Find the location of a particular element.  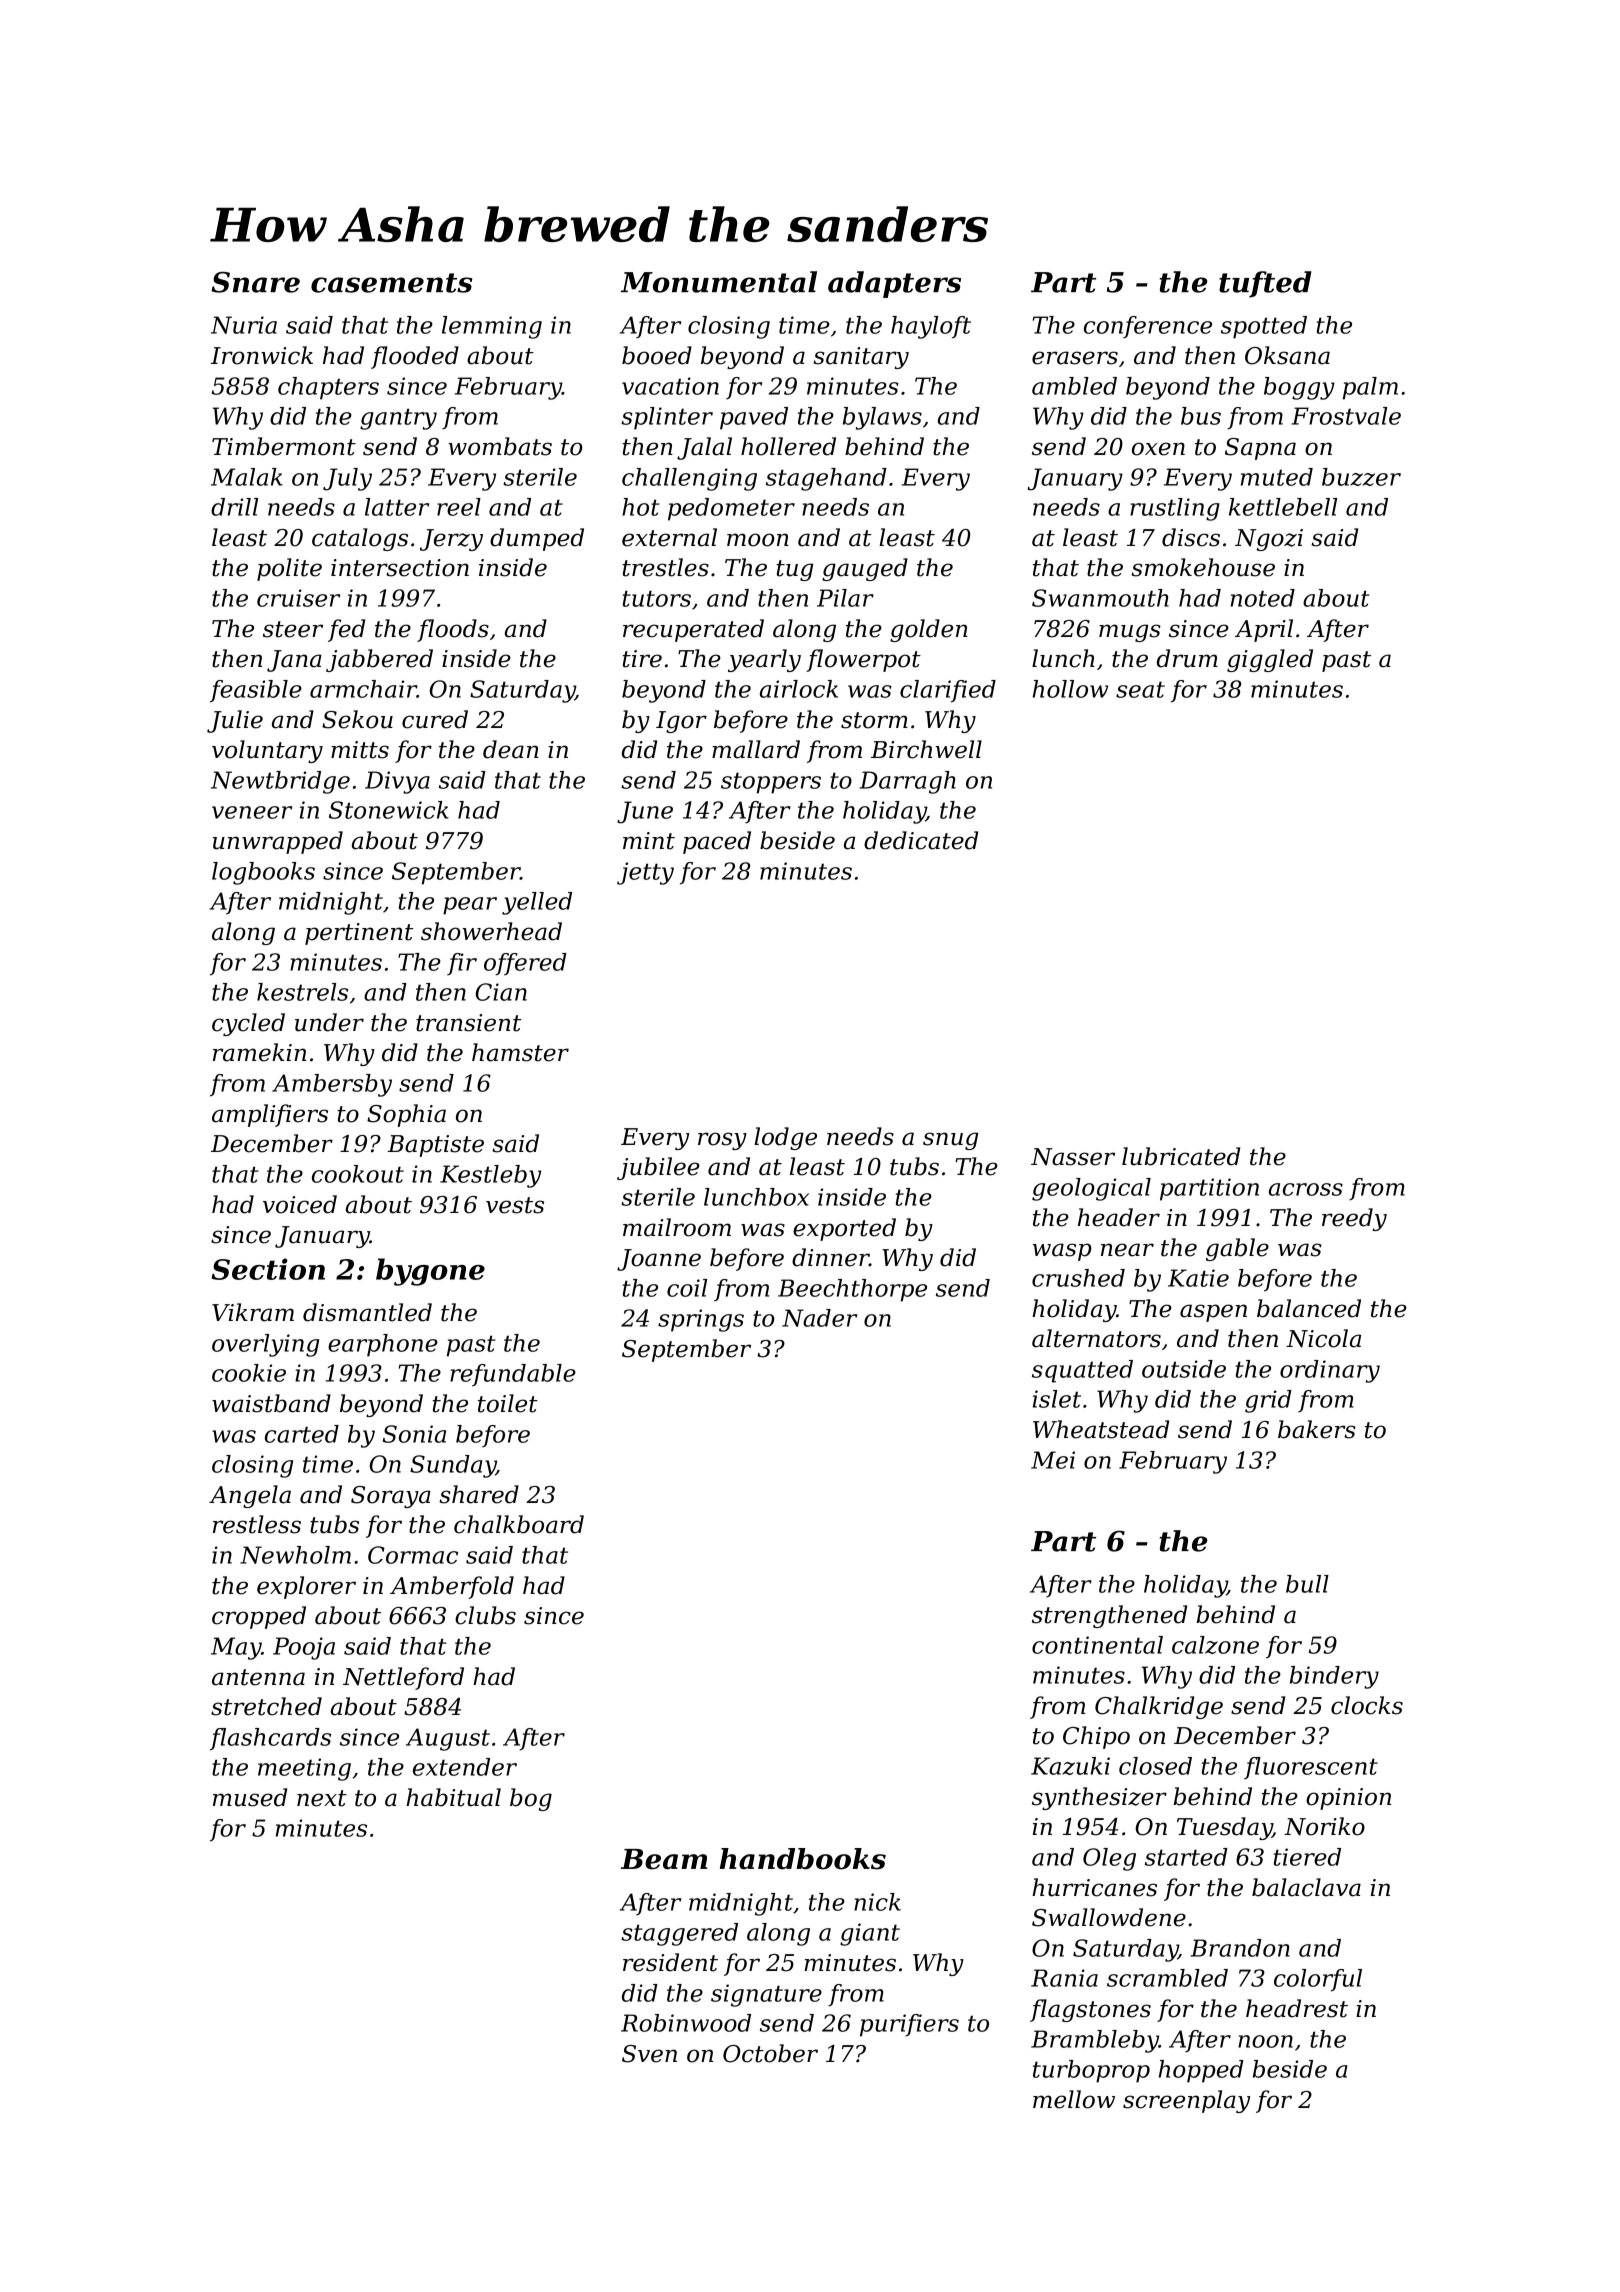

grid is located at coordinates (1268, 1401).
